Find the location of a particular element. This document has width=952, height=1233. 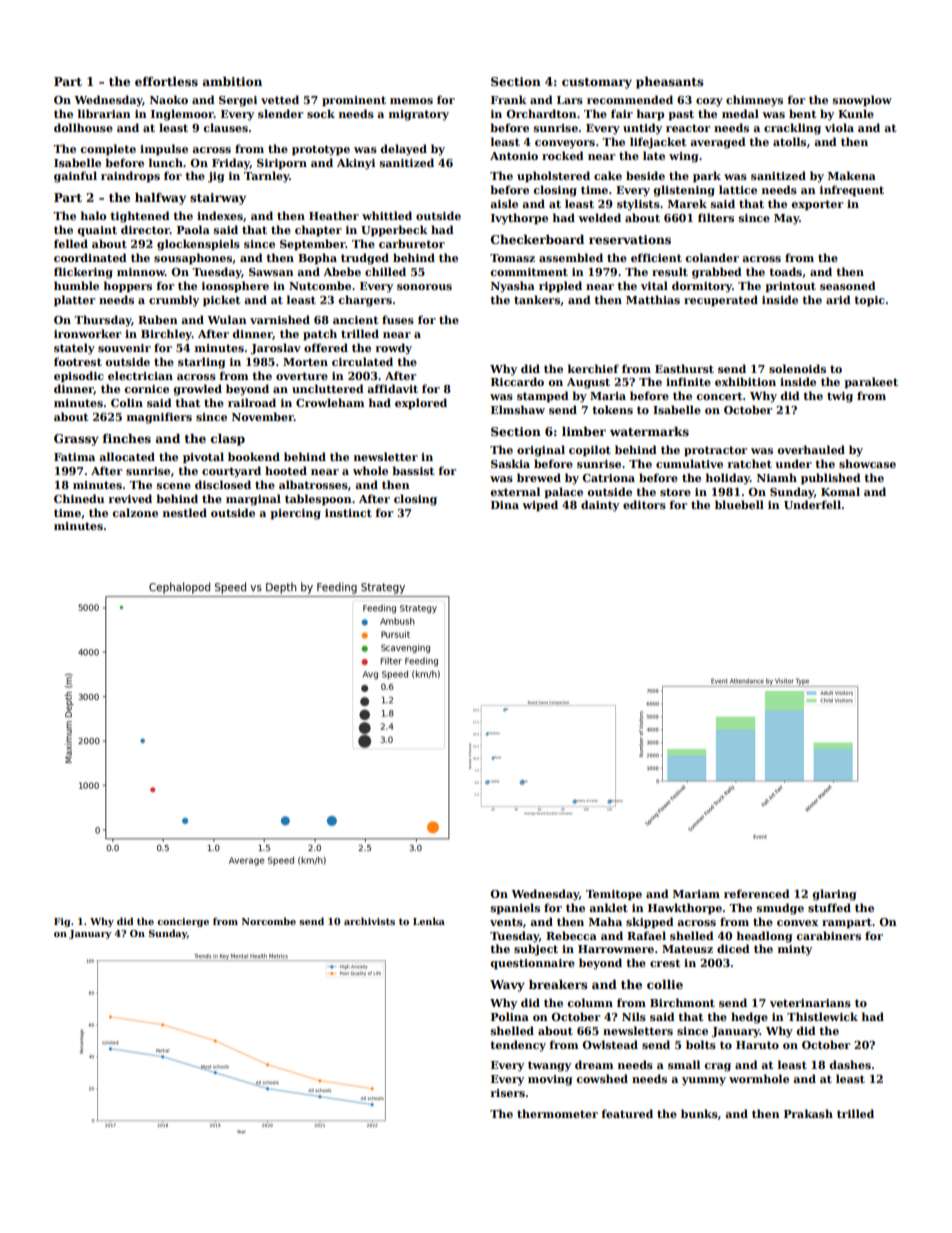

tankers is located at coordinates (537, 299).
